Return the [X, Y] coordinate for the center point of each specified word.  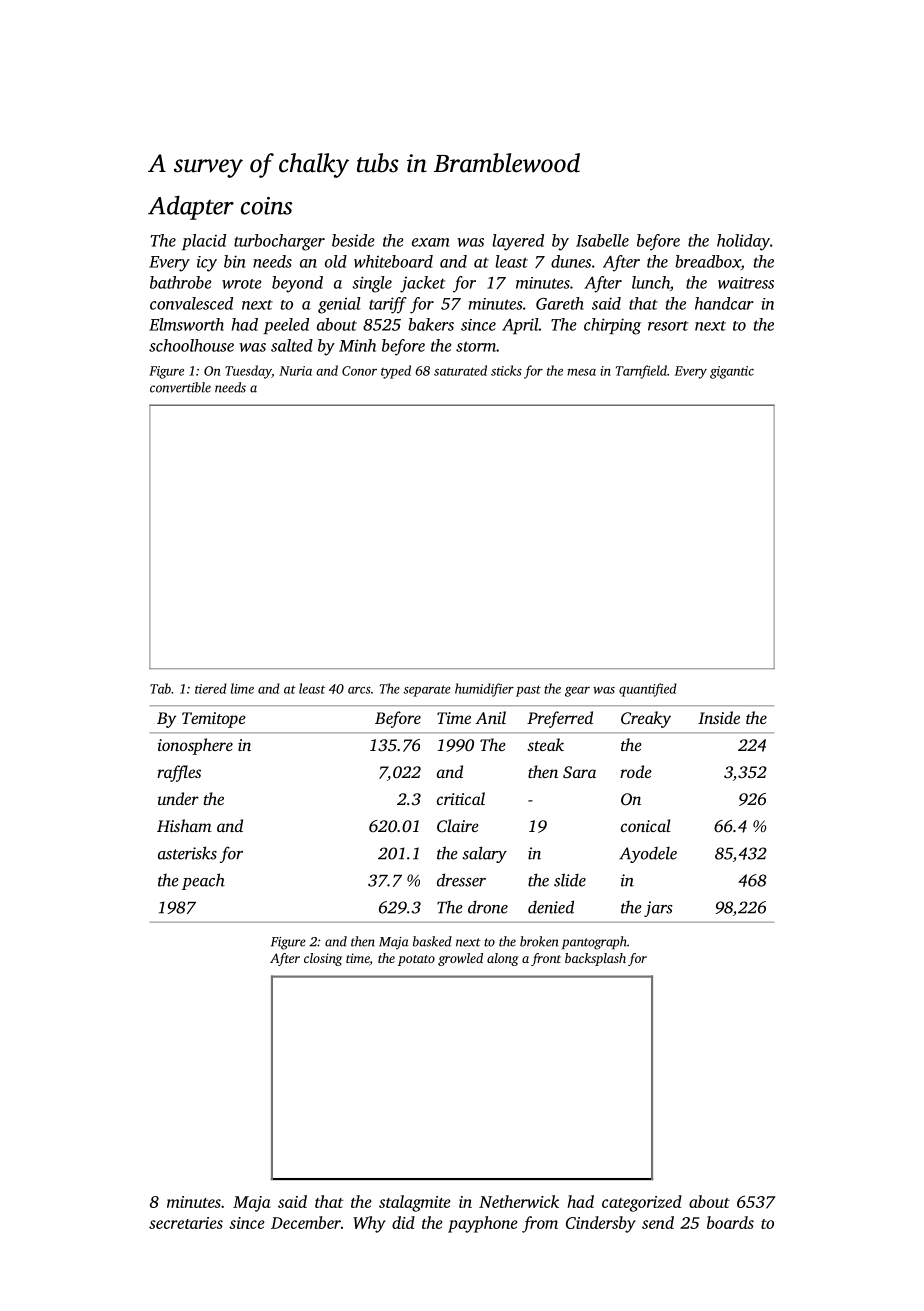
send [658, 1222]
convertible [180, 387]
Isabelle [602, 240]
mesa [581, 372]
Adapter [191, 208]
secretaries [186, 1223]
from [540, 1224]
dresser [461, 880]
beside [353, 240]
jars [658, 909]
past [528, 691]
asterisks [187, 853]
